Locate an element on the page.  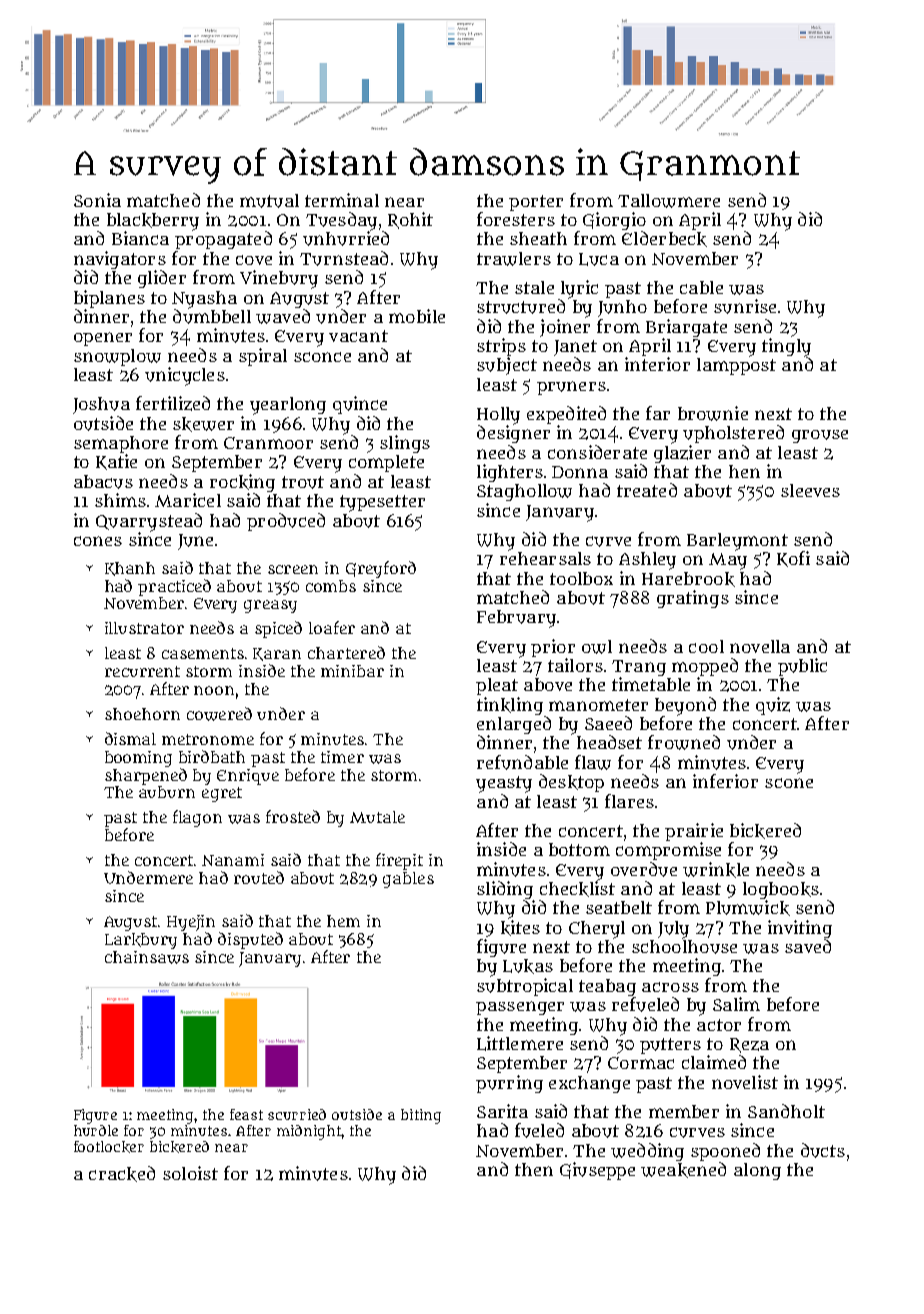
then is located at coordinates (534, 1169).
